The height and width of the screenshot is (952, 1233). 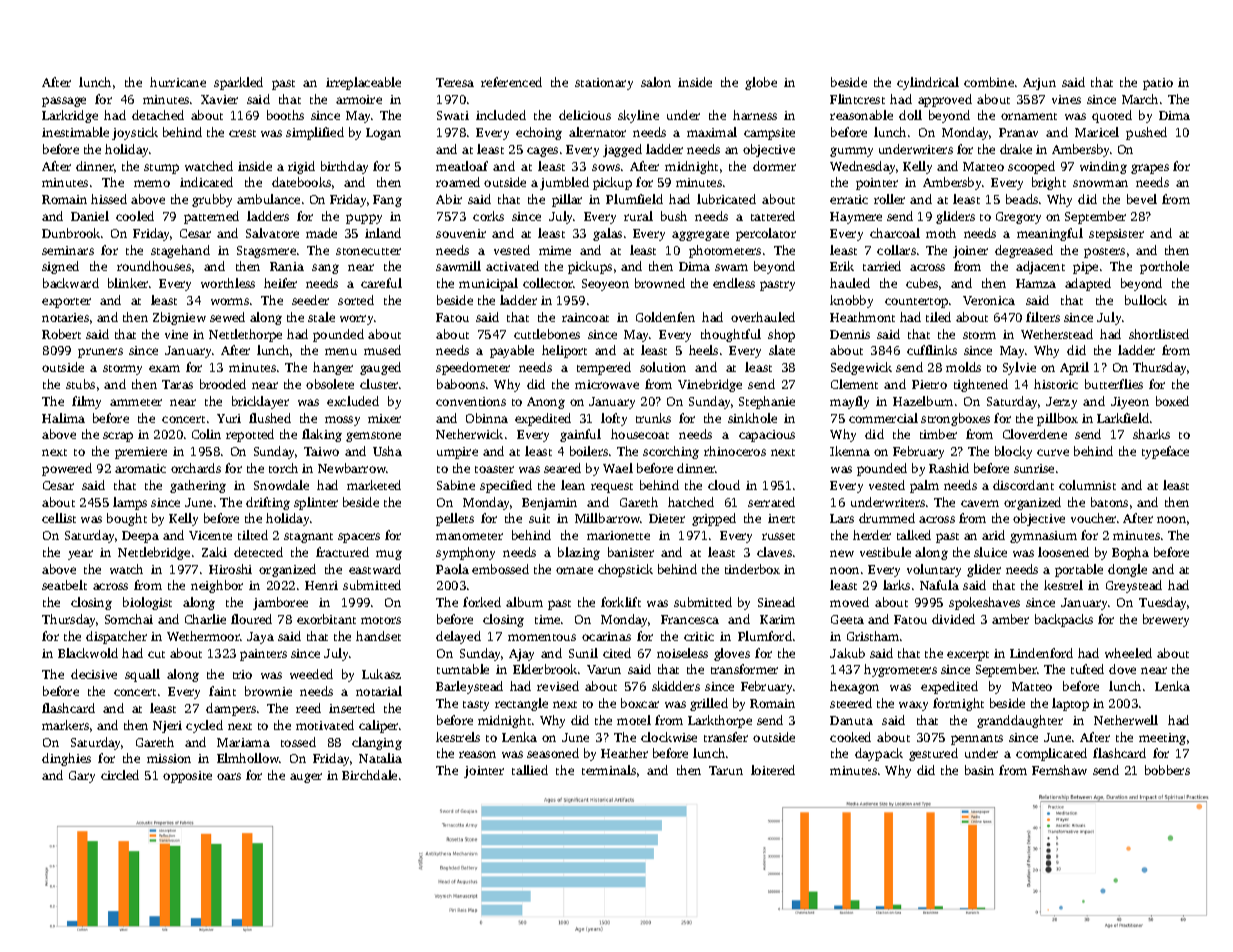 What do you see at coordinates (461, 384) in the screenshot?
I see `baboons` at bounding box center [461, 384].
